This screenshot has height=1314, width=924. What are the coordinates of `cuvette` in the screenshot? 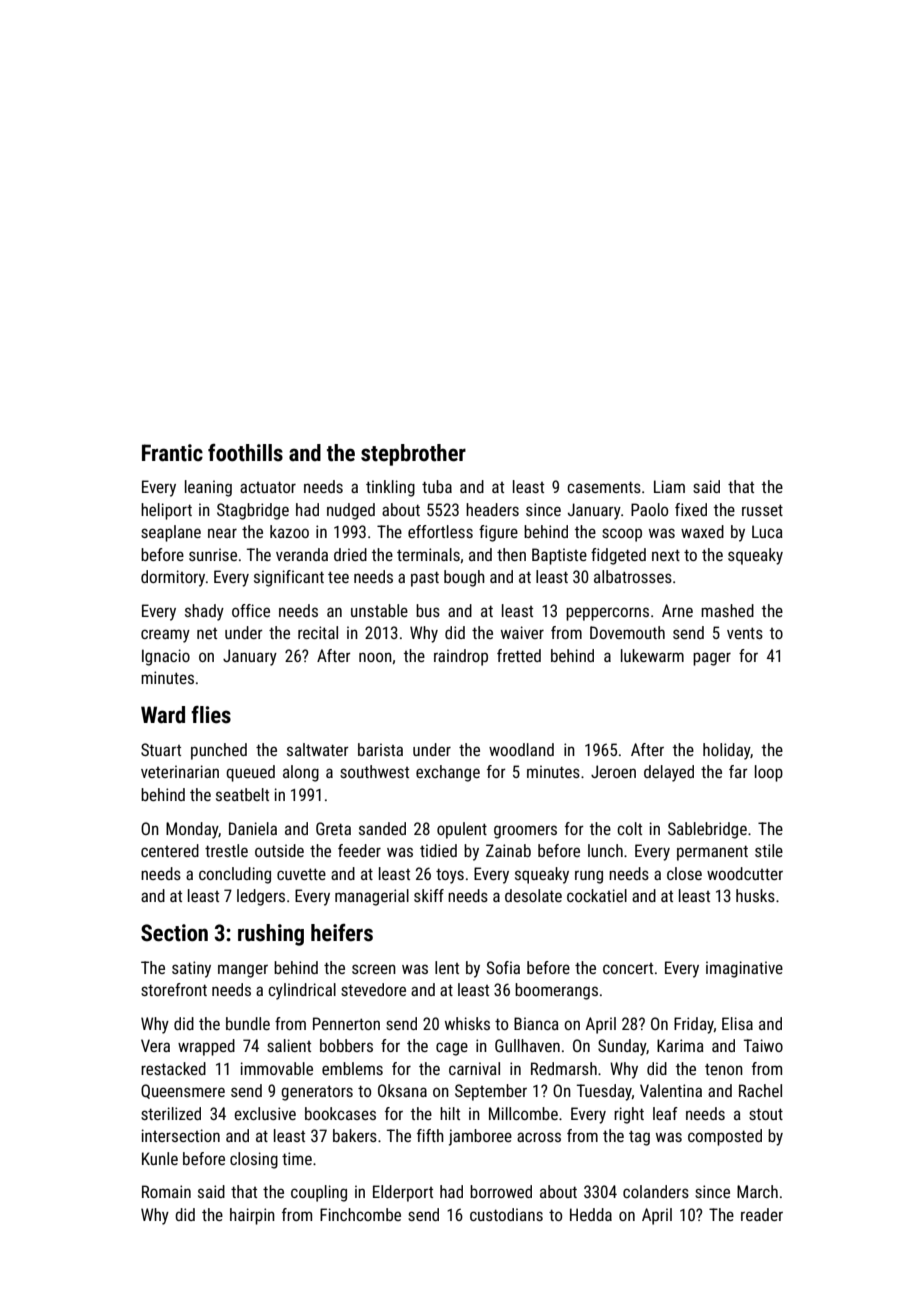 It's located at (301, 874).
